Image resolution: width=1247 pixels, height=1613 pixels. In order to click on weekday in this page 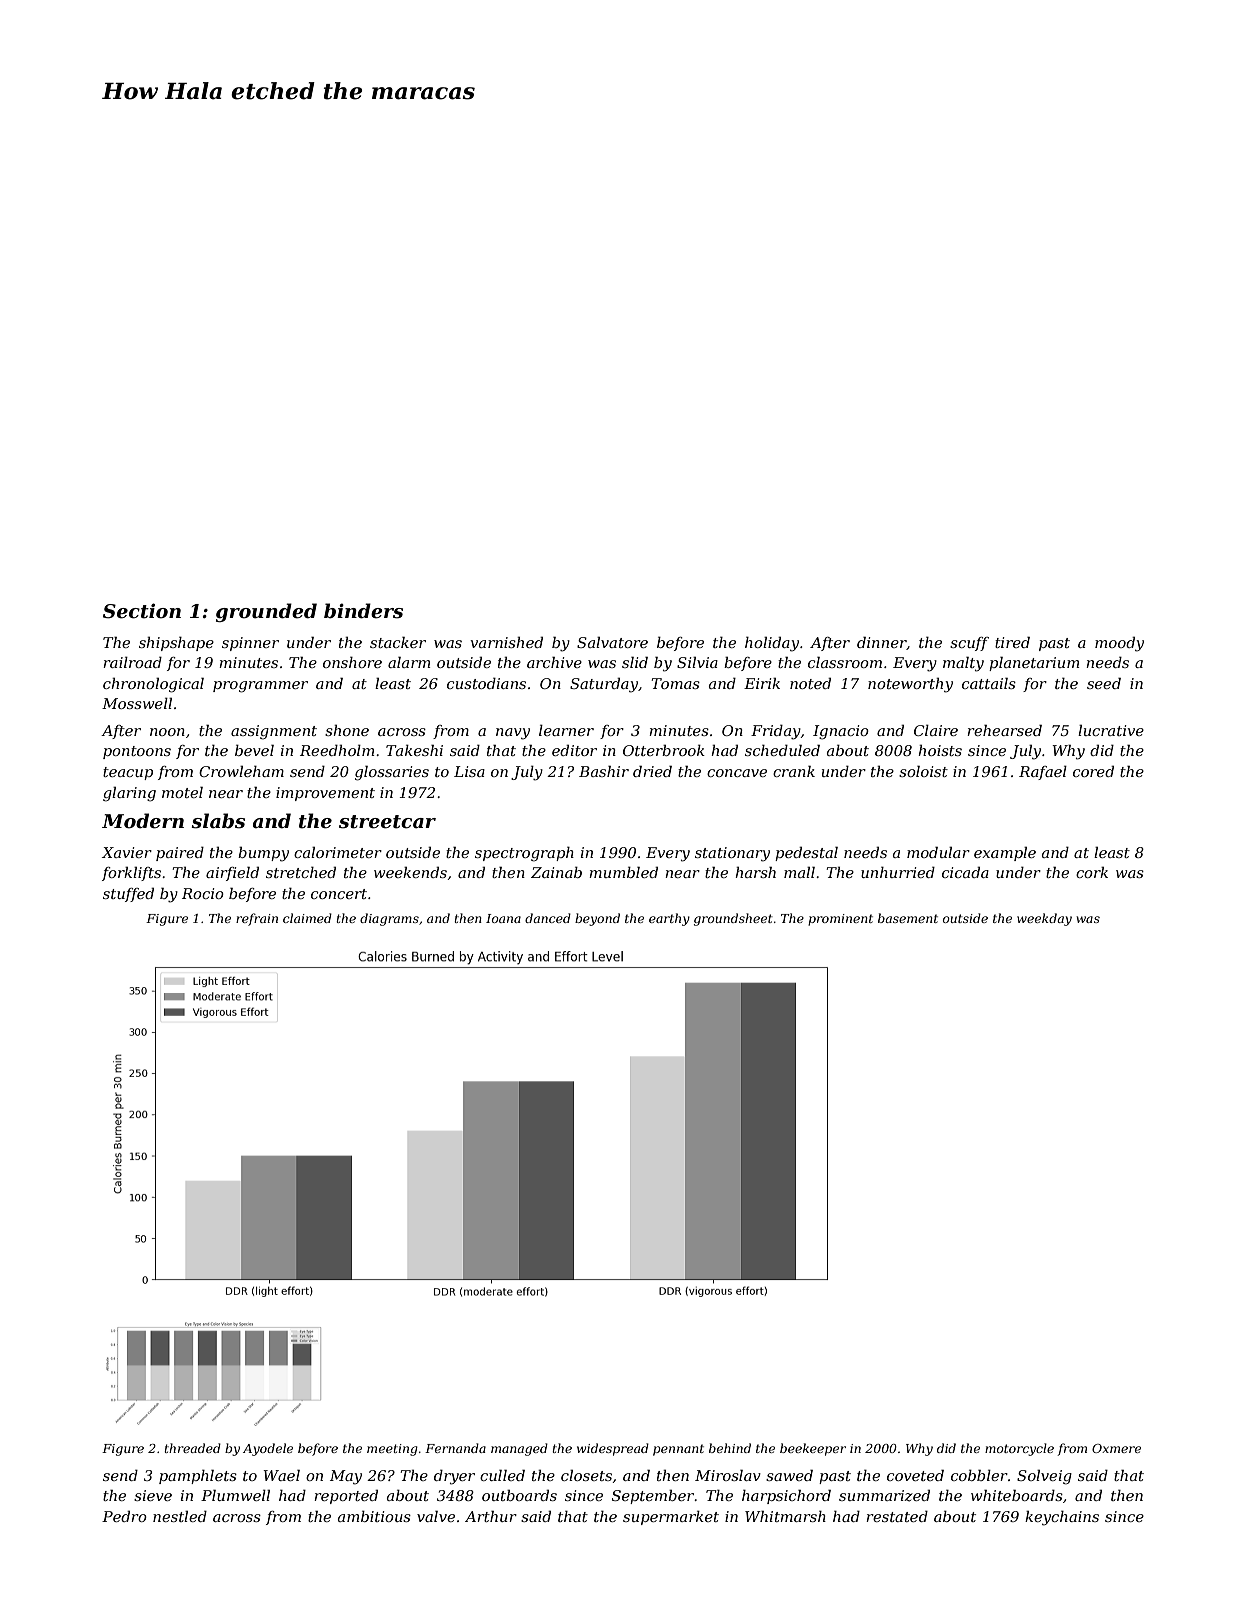, I will do `click(1044, 919)`.
